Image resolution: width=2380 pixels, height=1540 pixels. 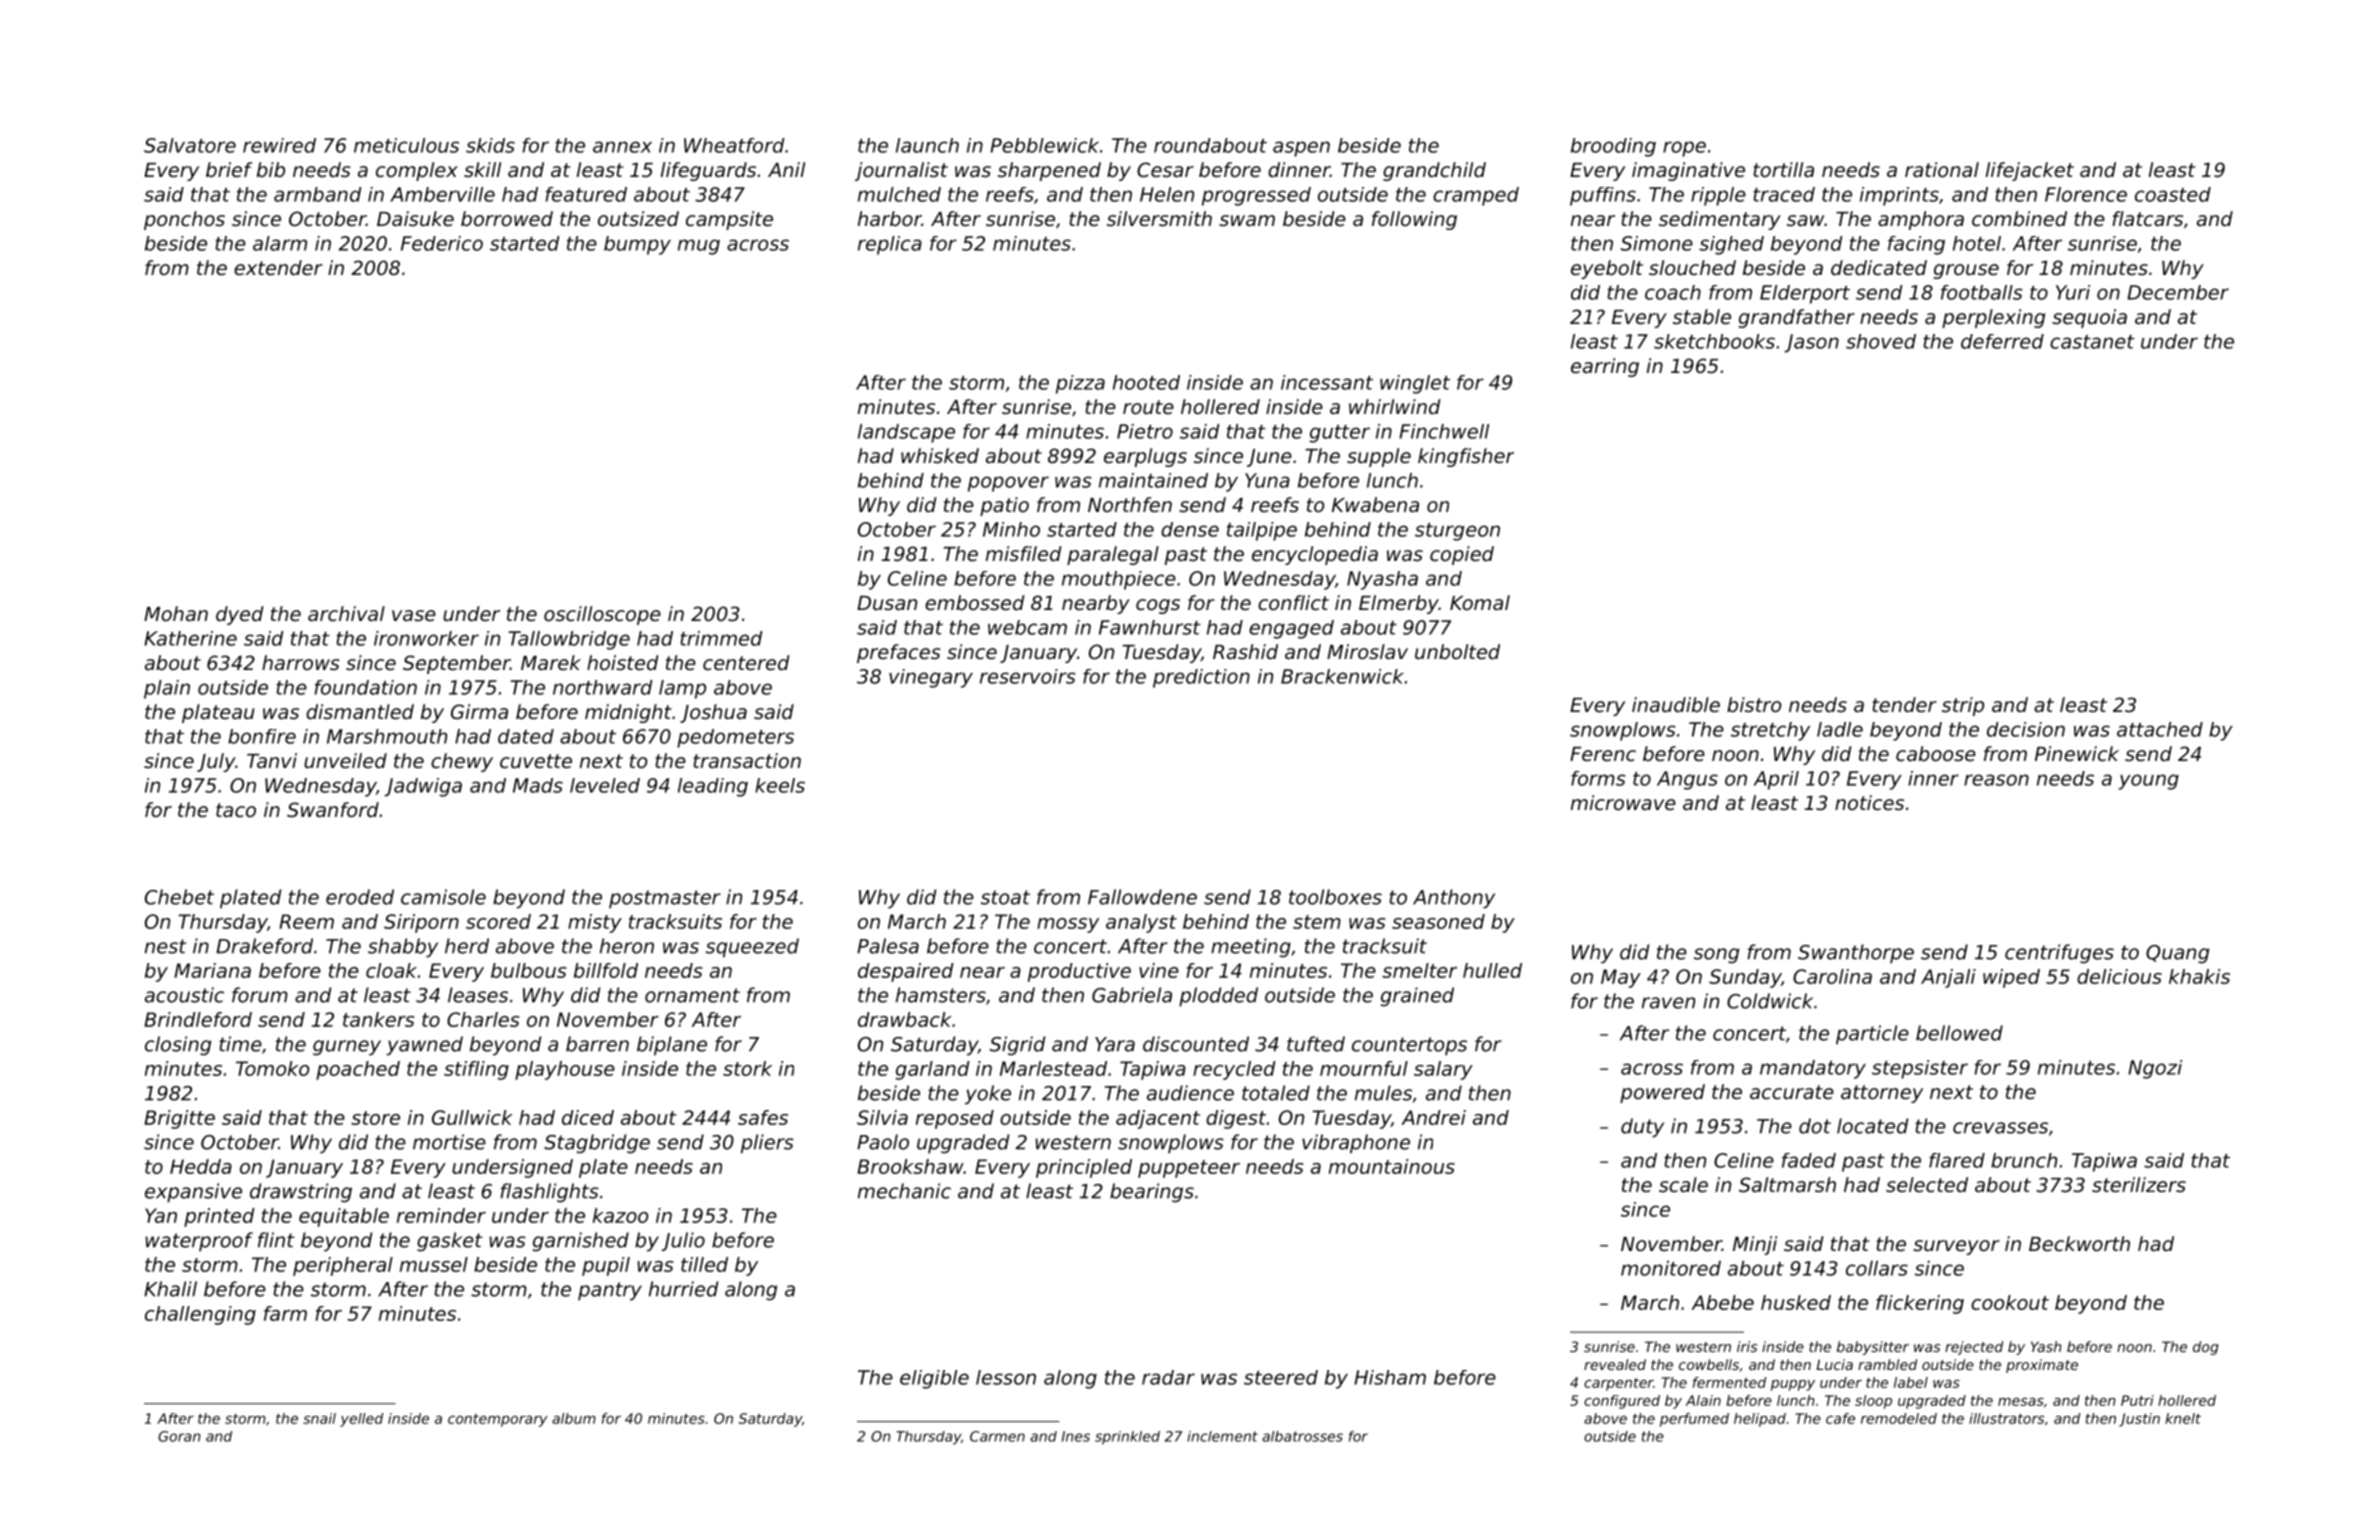 I want to click on radar, so click(x=1168, y=1377).
